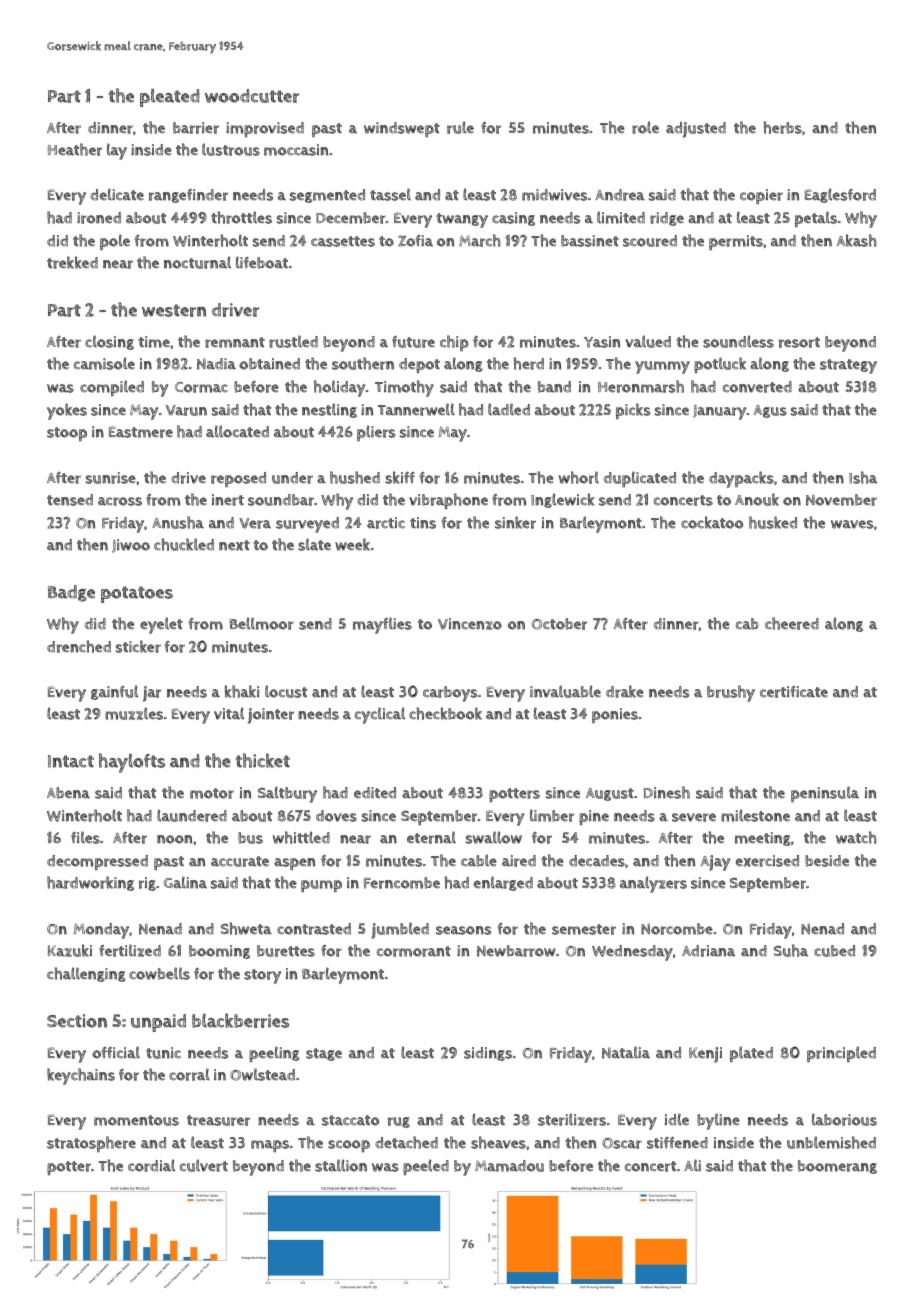 This screenshot has height=1308, width=924. What do you see at coordinates (81, 1076) in the screenshot?
I see `keychains` at bounding box center [81, 1076].
